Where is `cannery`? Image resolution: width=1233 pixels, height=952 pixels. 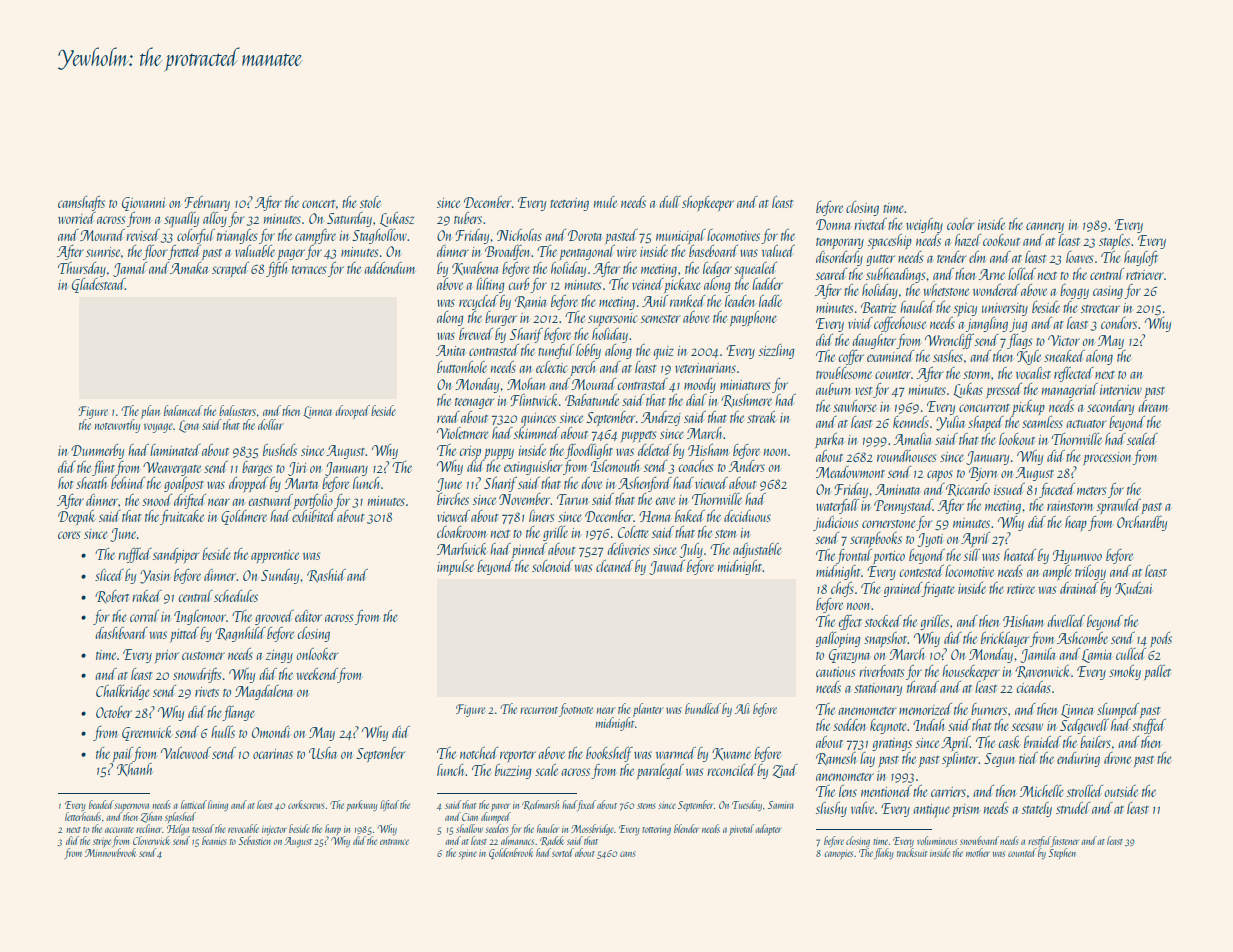
cannery is located at coordinates (1045, 227).
